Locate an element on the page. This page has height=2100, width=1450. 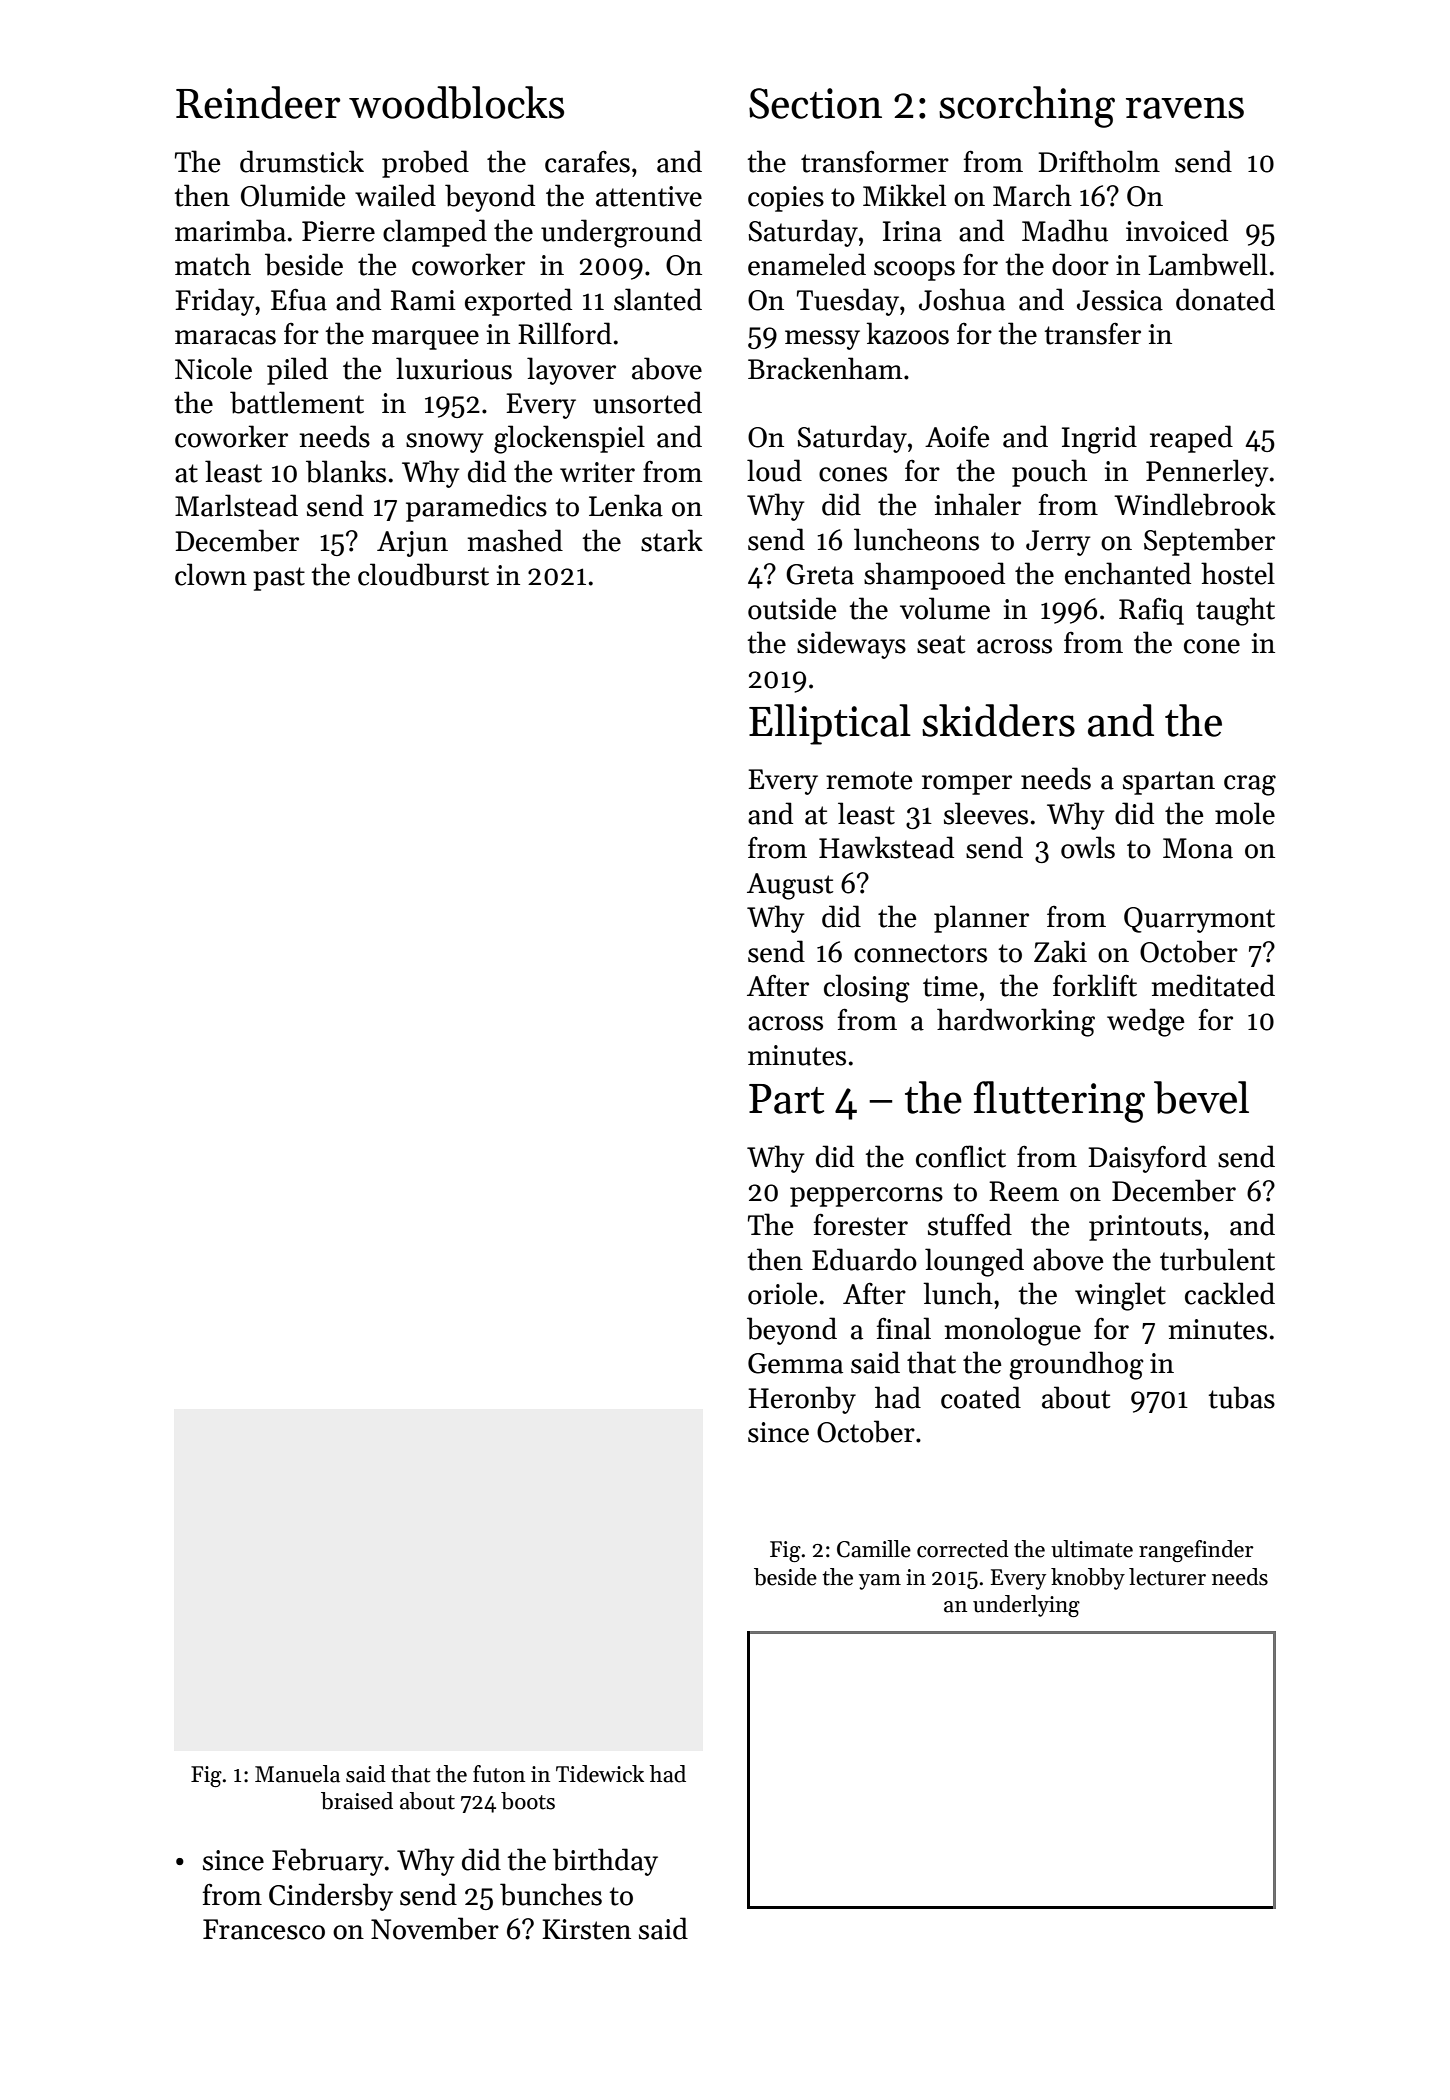
mashed is located at coordinates (515, 540).
